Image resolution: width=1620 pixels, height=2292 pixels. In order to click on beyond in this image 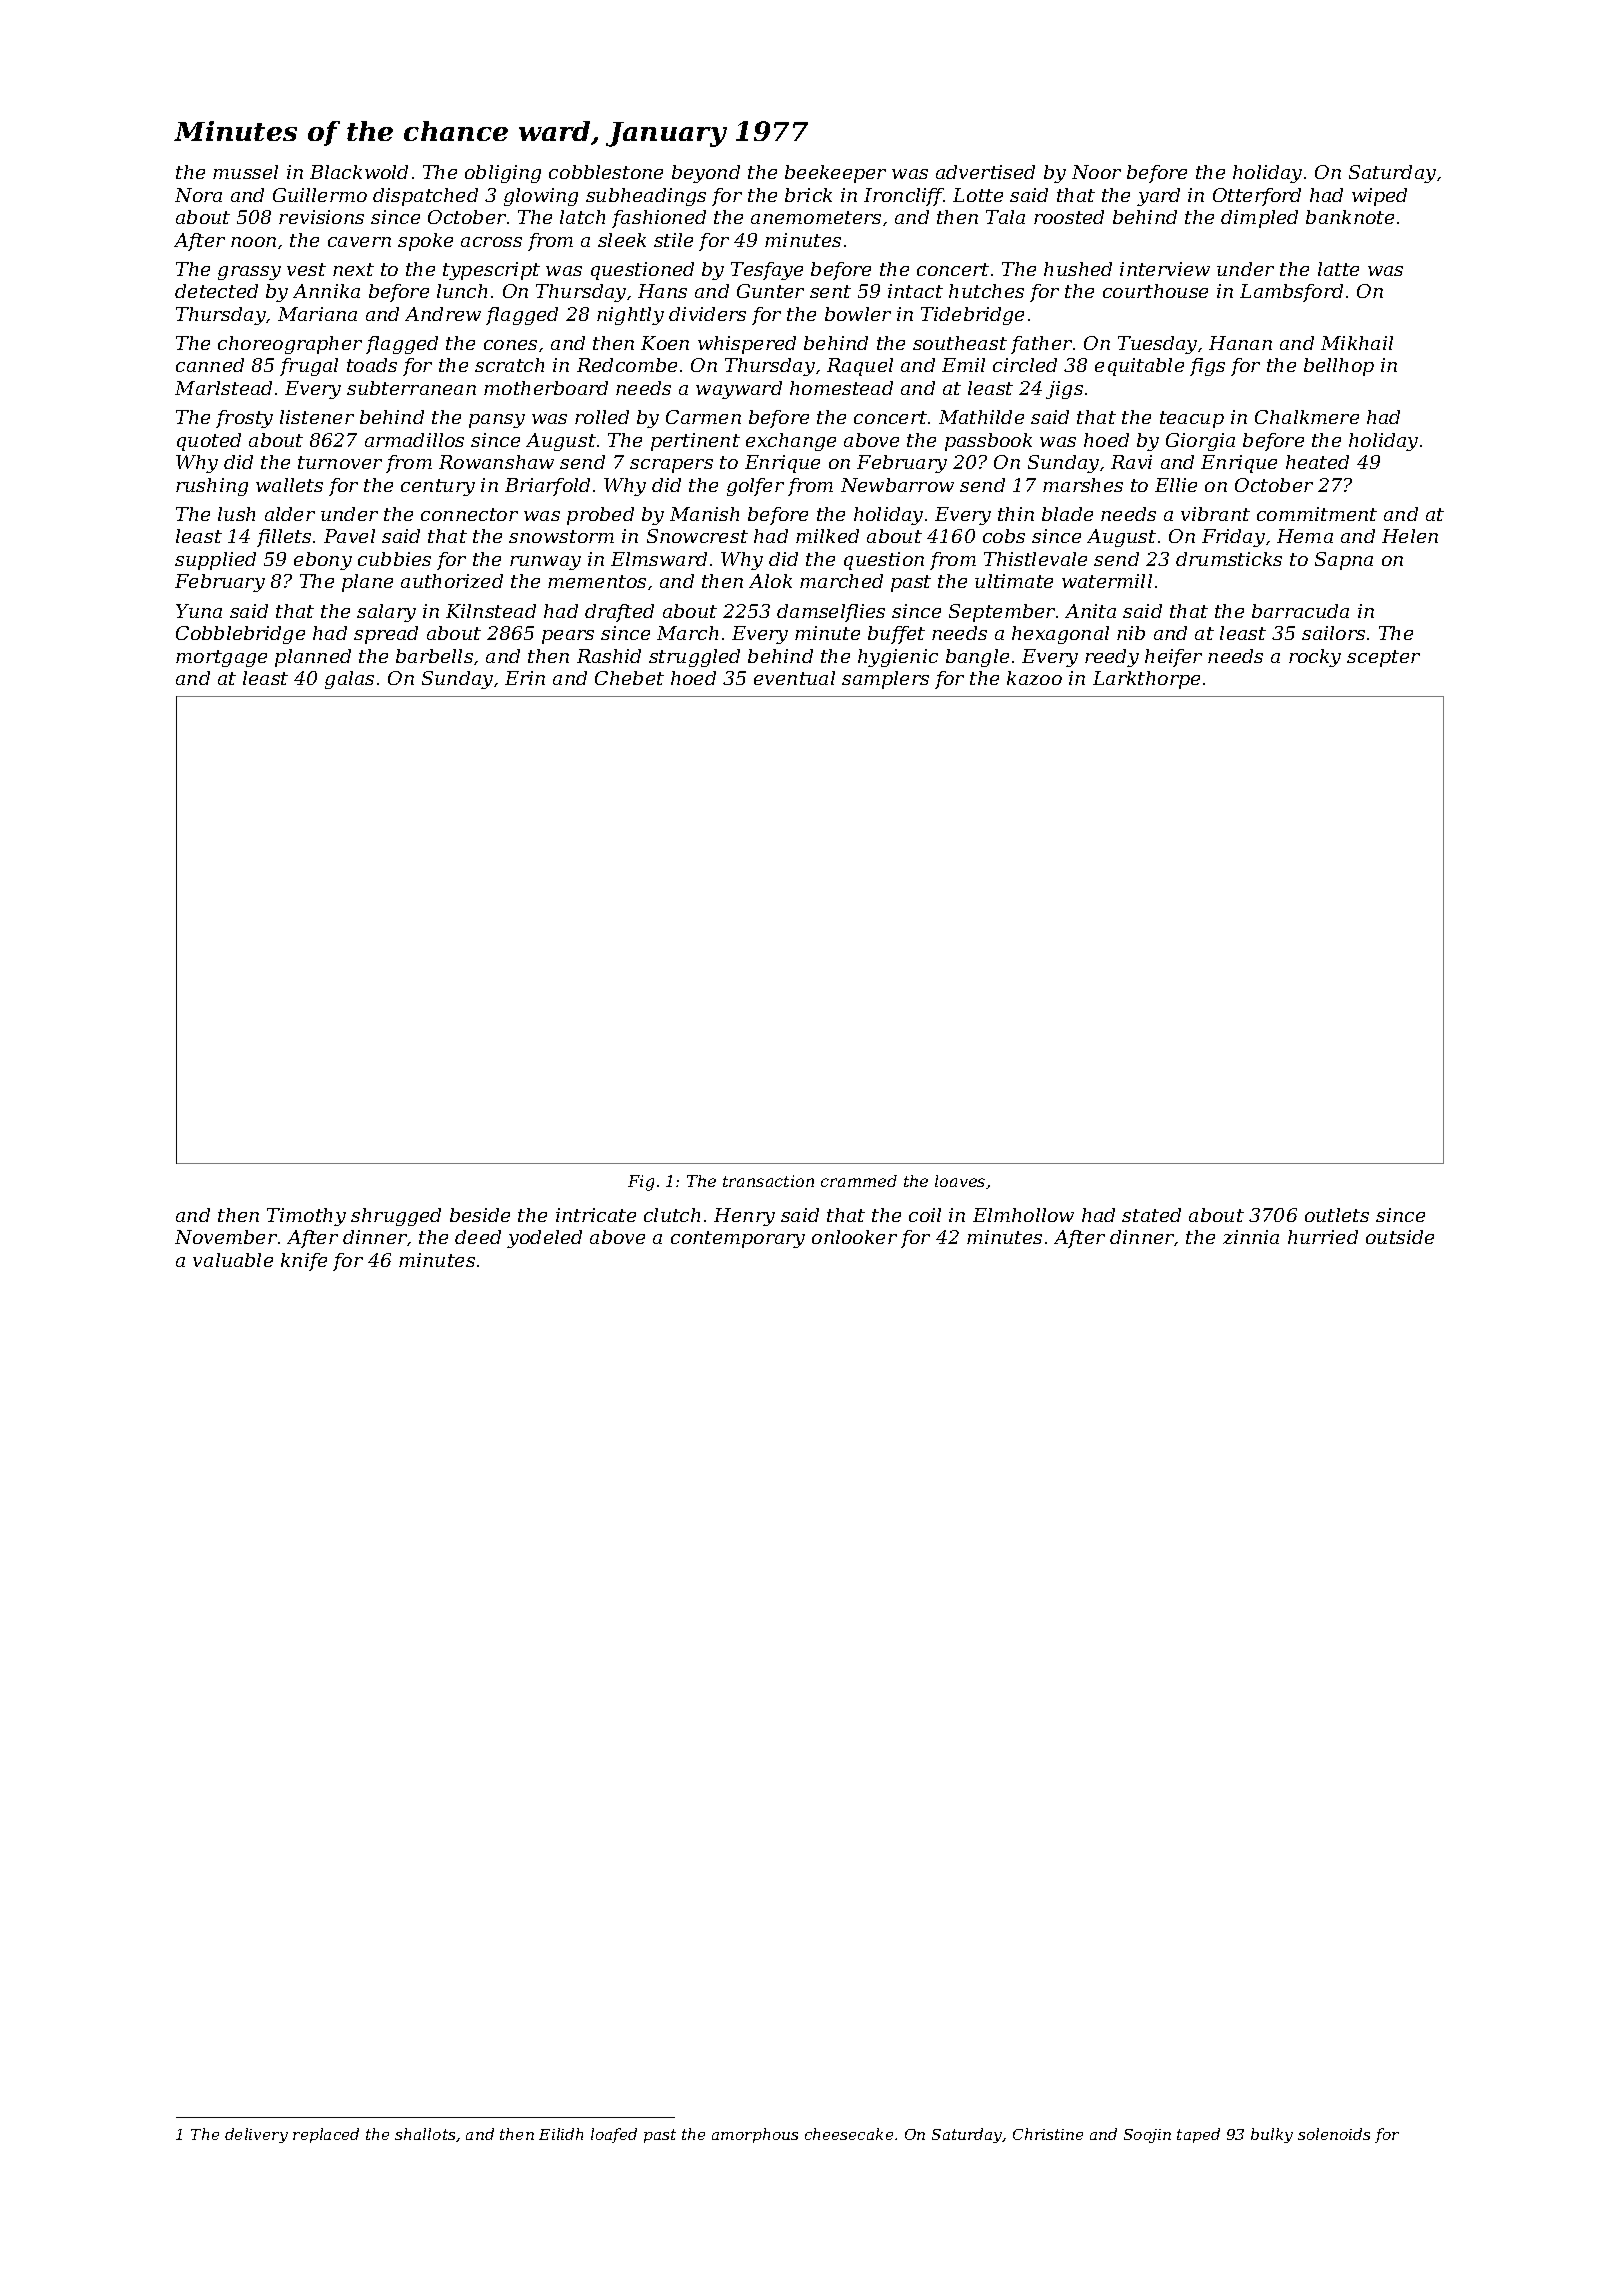, I will do `click(706, 174)`.
